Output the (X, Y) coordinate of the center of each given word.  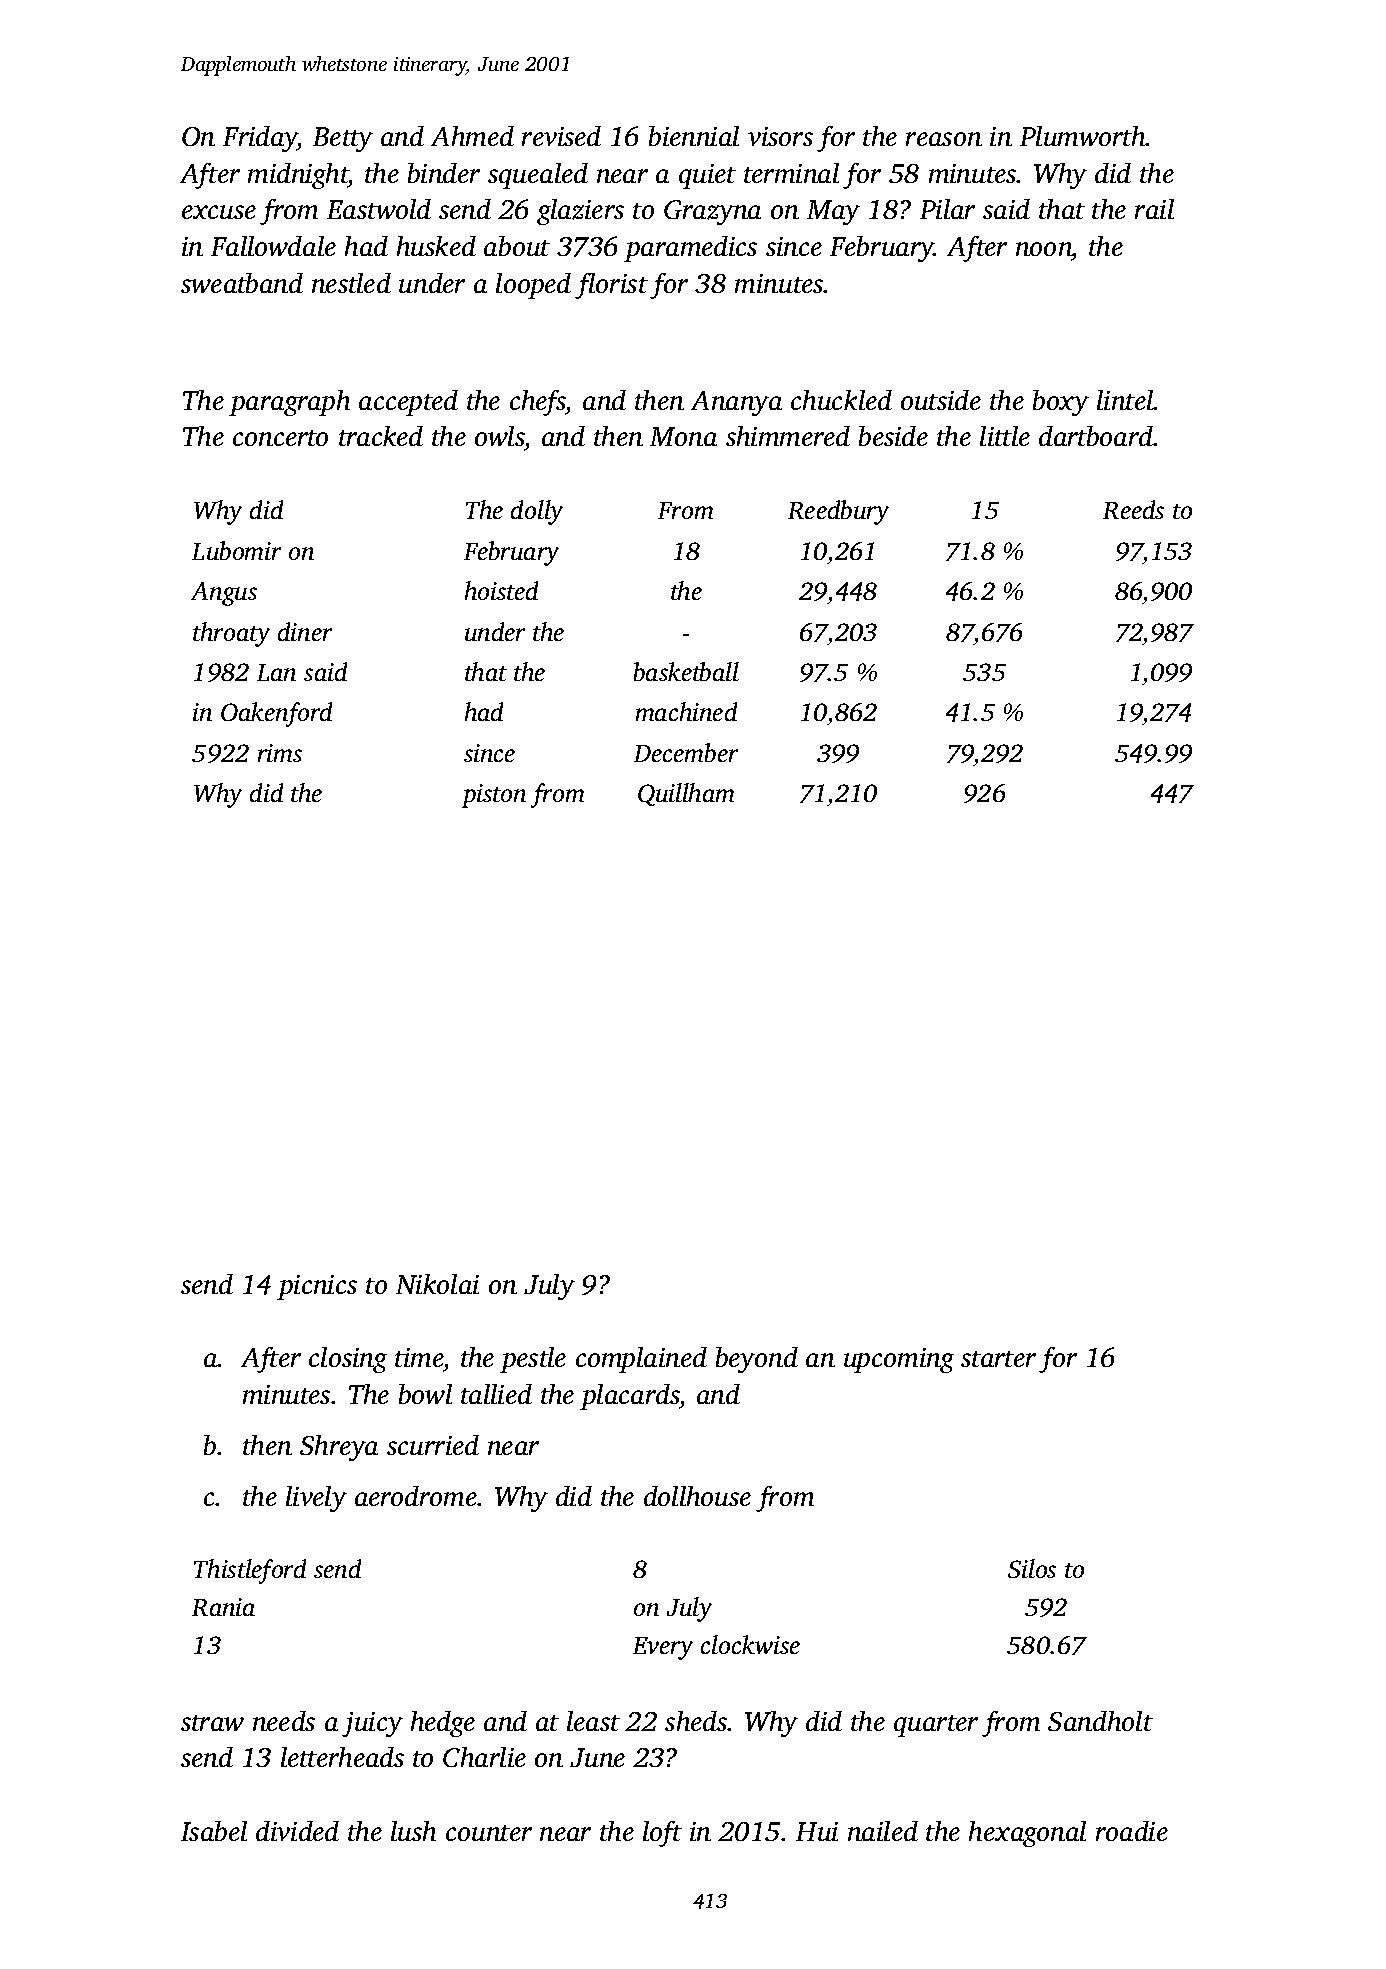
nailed (883, 1831)
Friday (260, 139)
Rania (223, 1607)
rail (1154, 209)
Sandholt (1100, 1721)
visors (780, 136)
